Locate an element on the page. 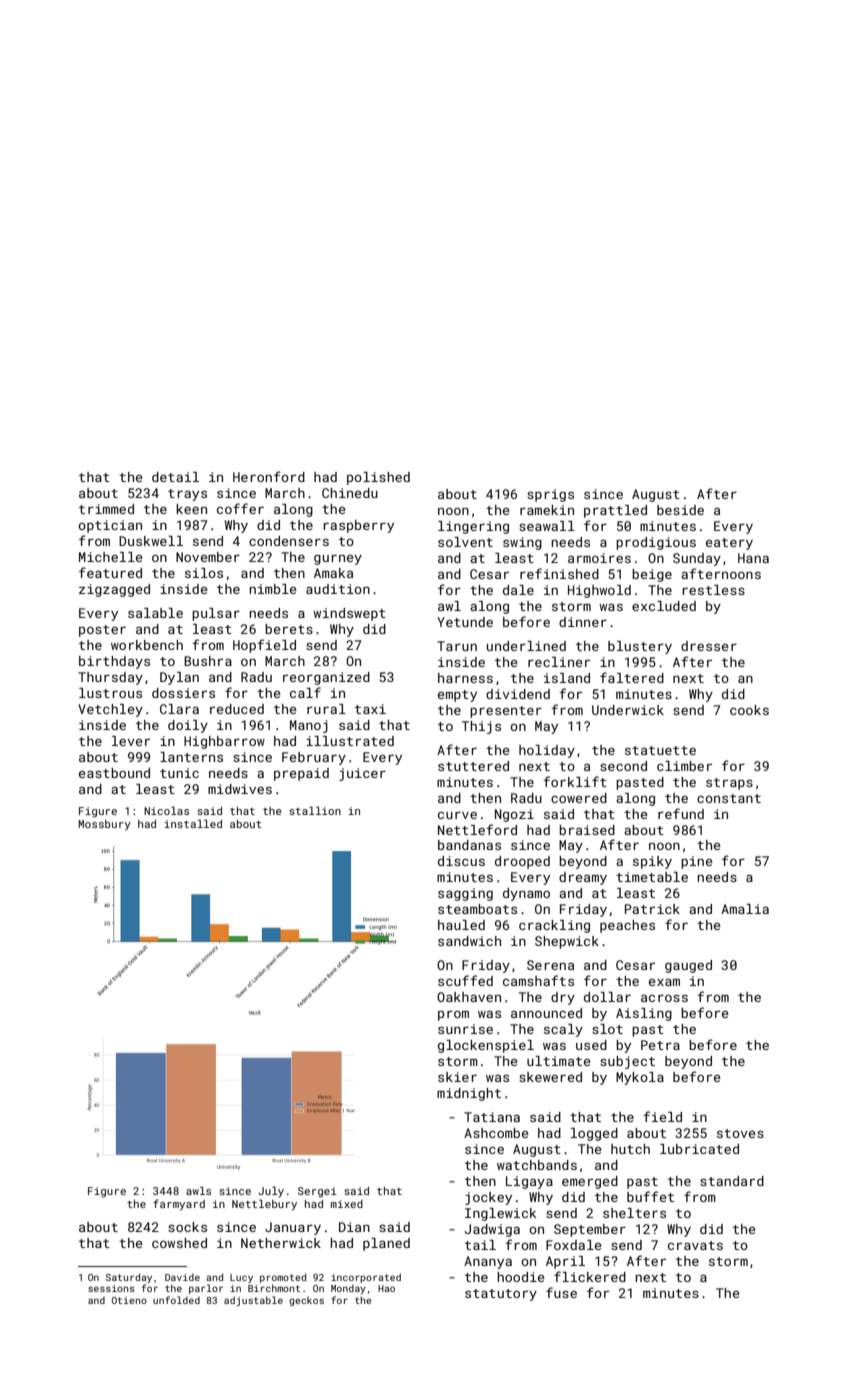  cravats is located at coordinates (695, 1245).
